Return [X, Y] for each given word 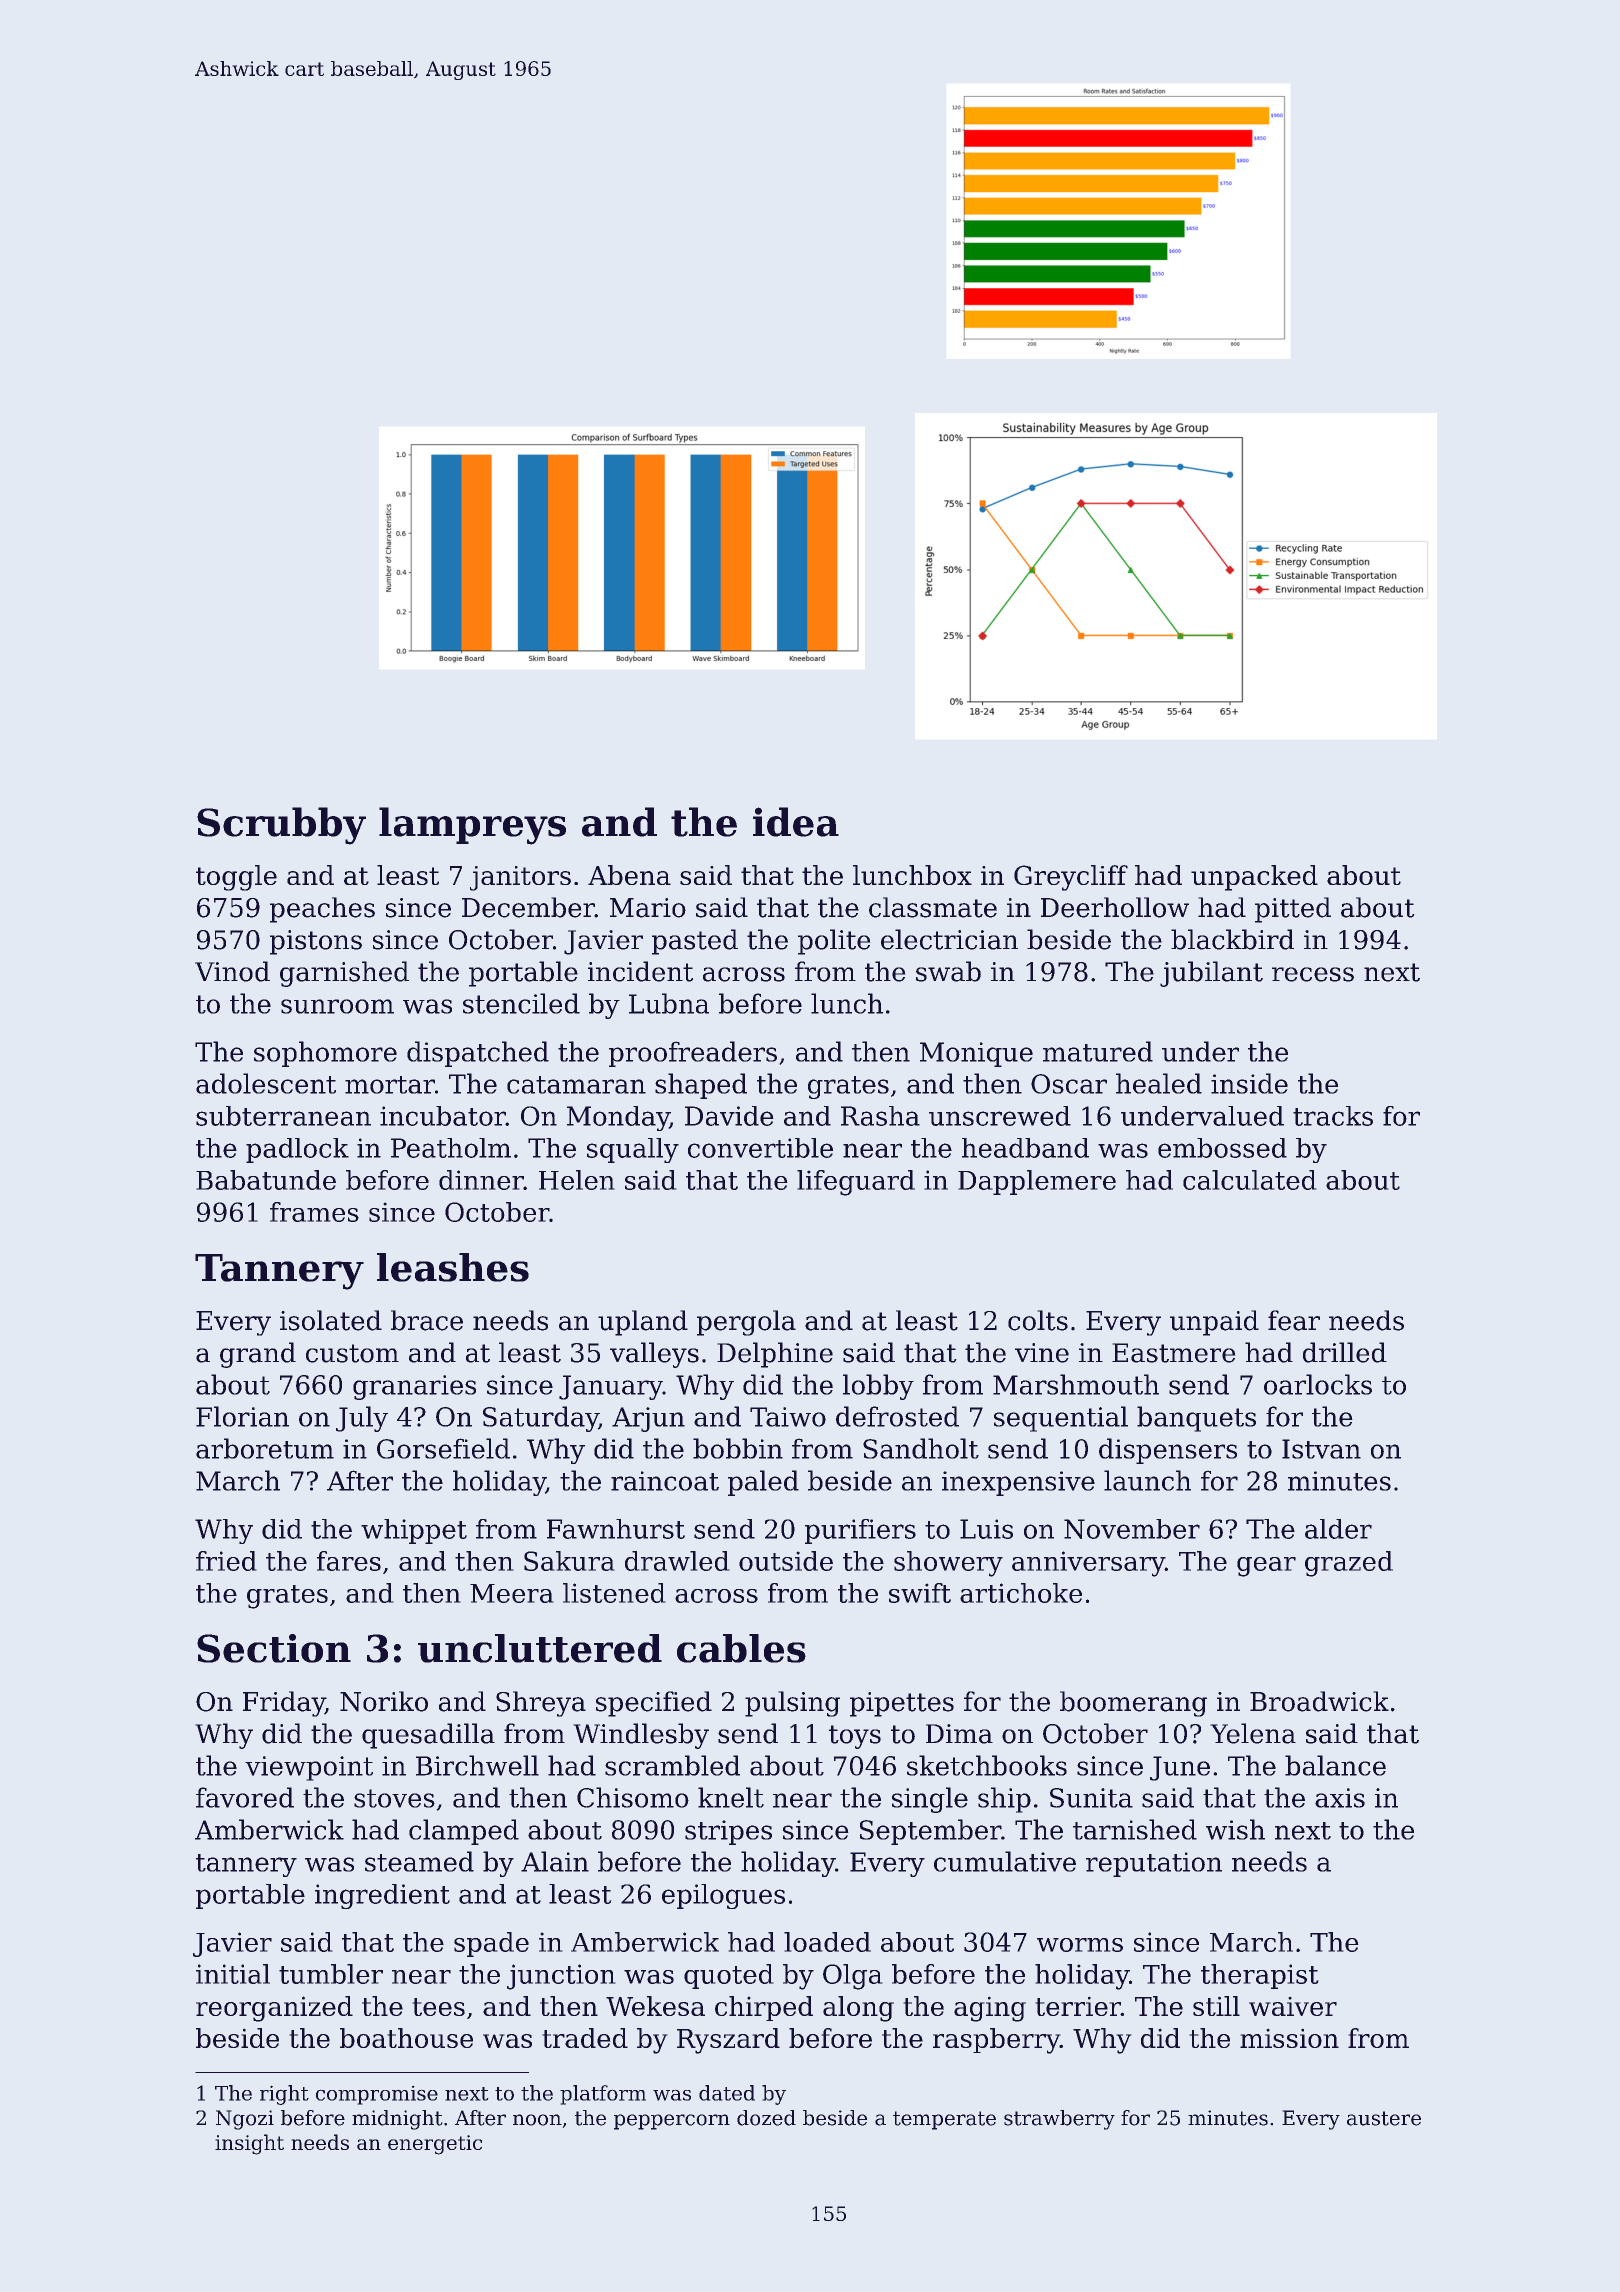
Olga [853, 1977]
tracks [1333, 1116]
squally [633, 1150]
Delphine [775, 1355]
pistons [316, 942]
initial [233, 1974]
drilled [1345, 1352]
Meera [512, 1593]
